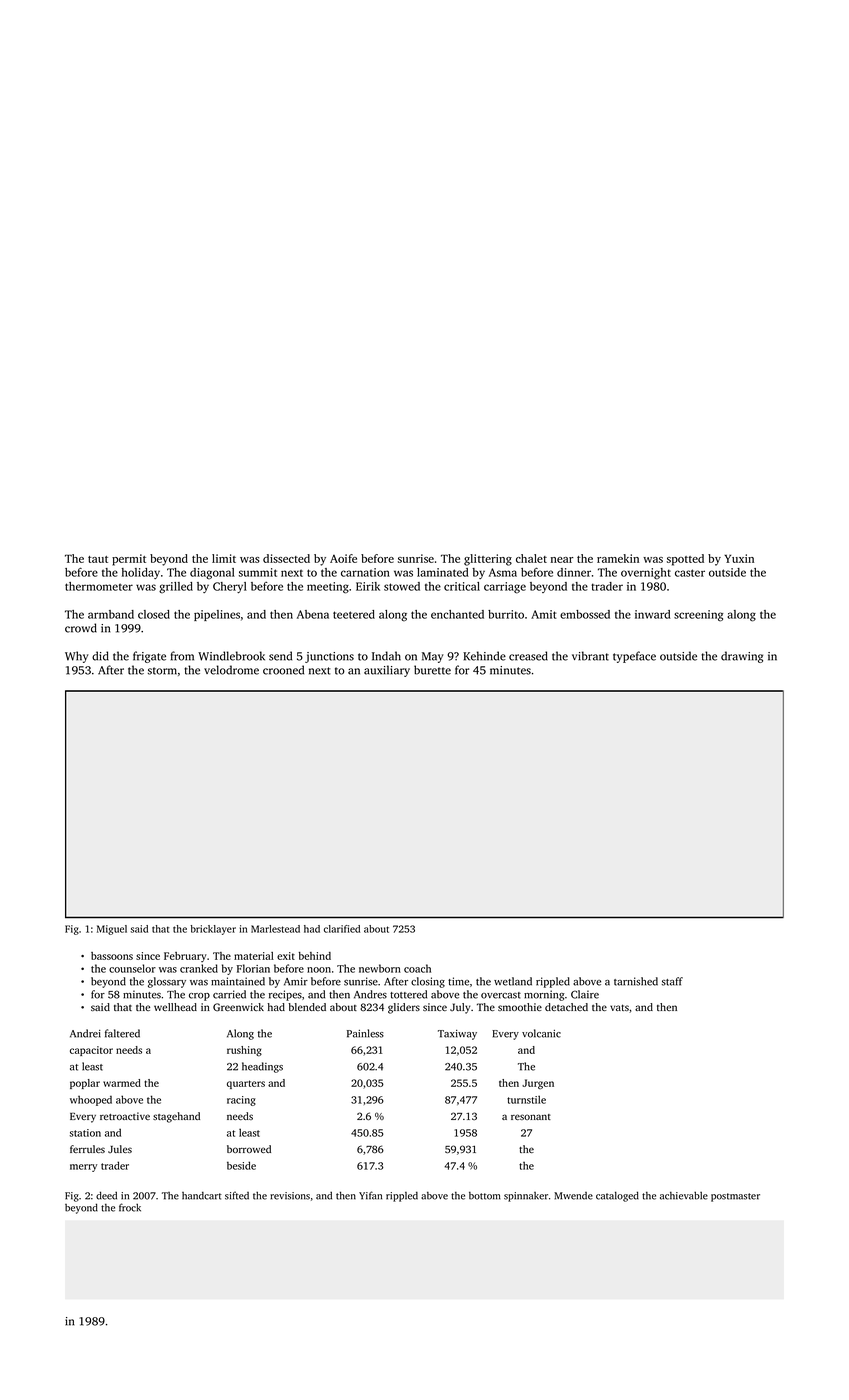 The height and width of the screenshot is (1400, 849). What do you see at coordinates (112, 930) in the screenshot?
I see `Miguel` at bounding box center [112, 930].
